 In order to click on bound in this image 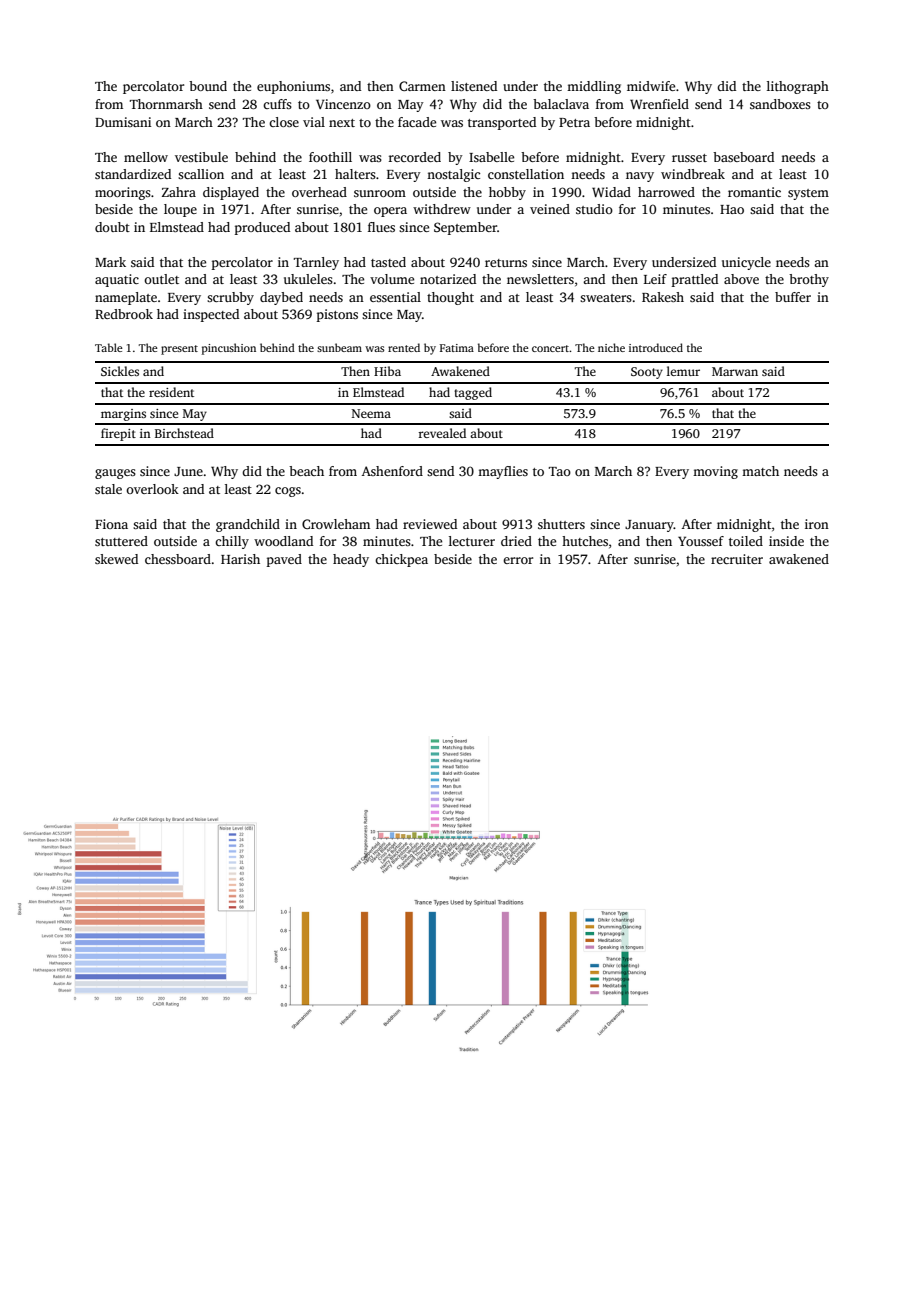, I will do `click(208, 86)`.
